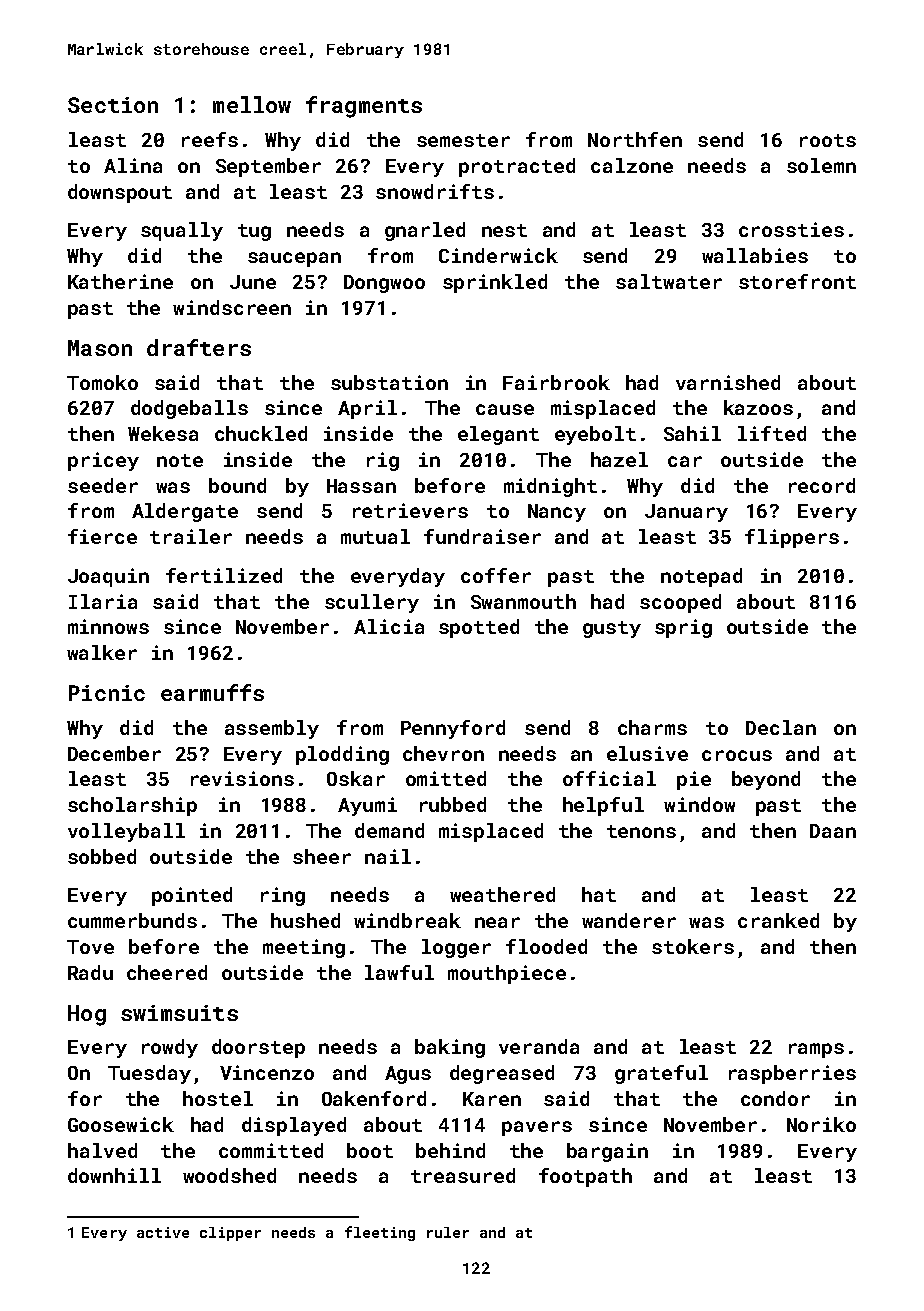 This page has height=1311, width=924. Describe the element at coordinates (504, 230) in the page. I see `nest` at that location.
